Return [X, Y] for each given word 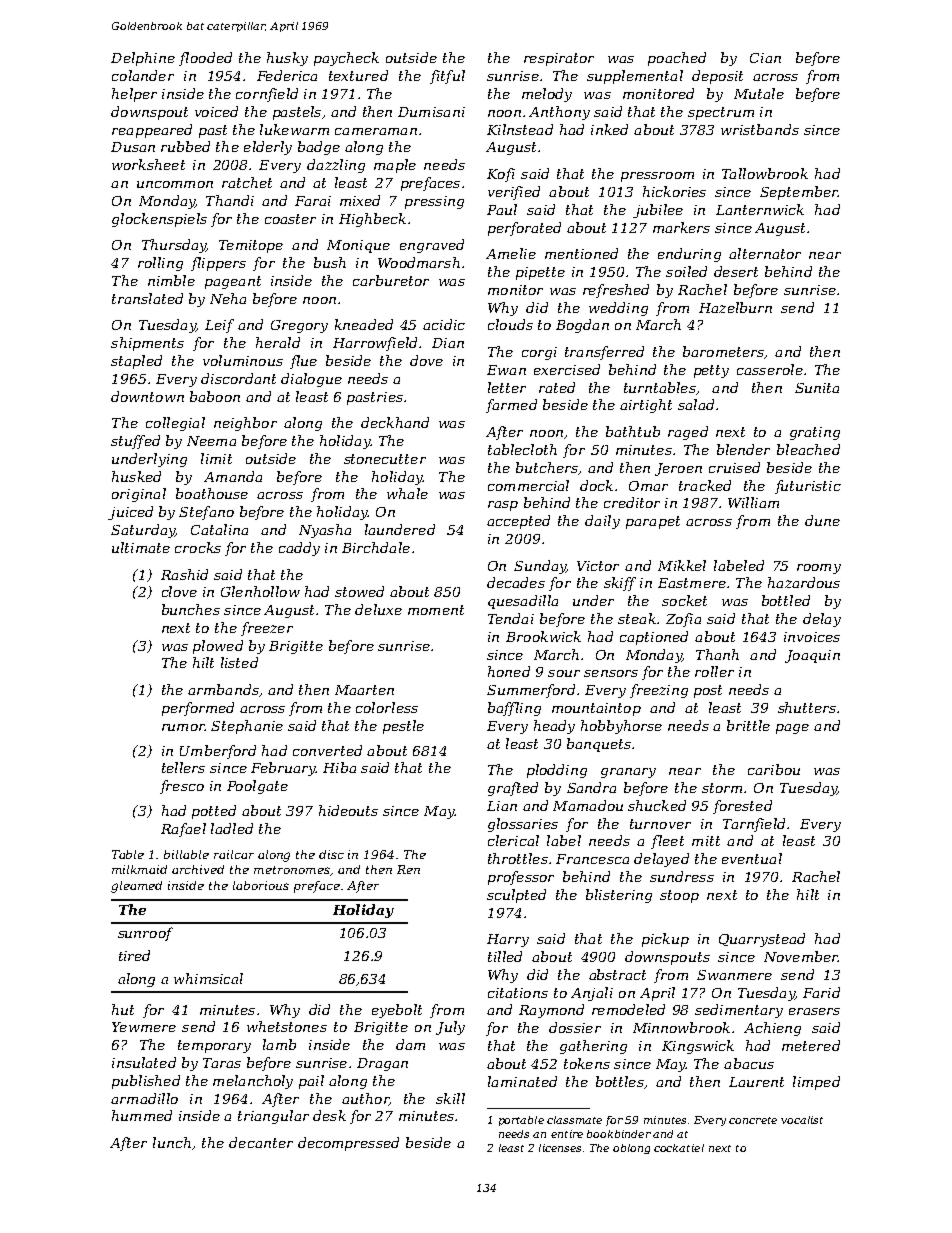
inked [609, 129]
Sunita [817, 388]
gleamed [136, 887]
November [801, 956]
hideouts [348, 810]
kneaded [364, 324]
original [139, 495]
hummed [142, 1115]
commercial [528, 485]
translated [147, 298]
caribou [774, 769]
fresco [182, 787]
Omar [648, 486]
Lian [502, 806]
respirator [559, 59]
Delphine [143, 59]
